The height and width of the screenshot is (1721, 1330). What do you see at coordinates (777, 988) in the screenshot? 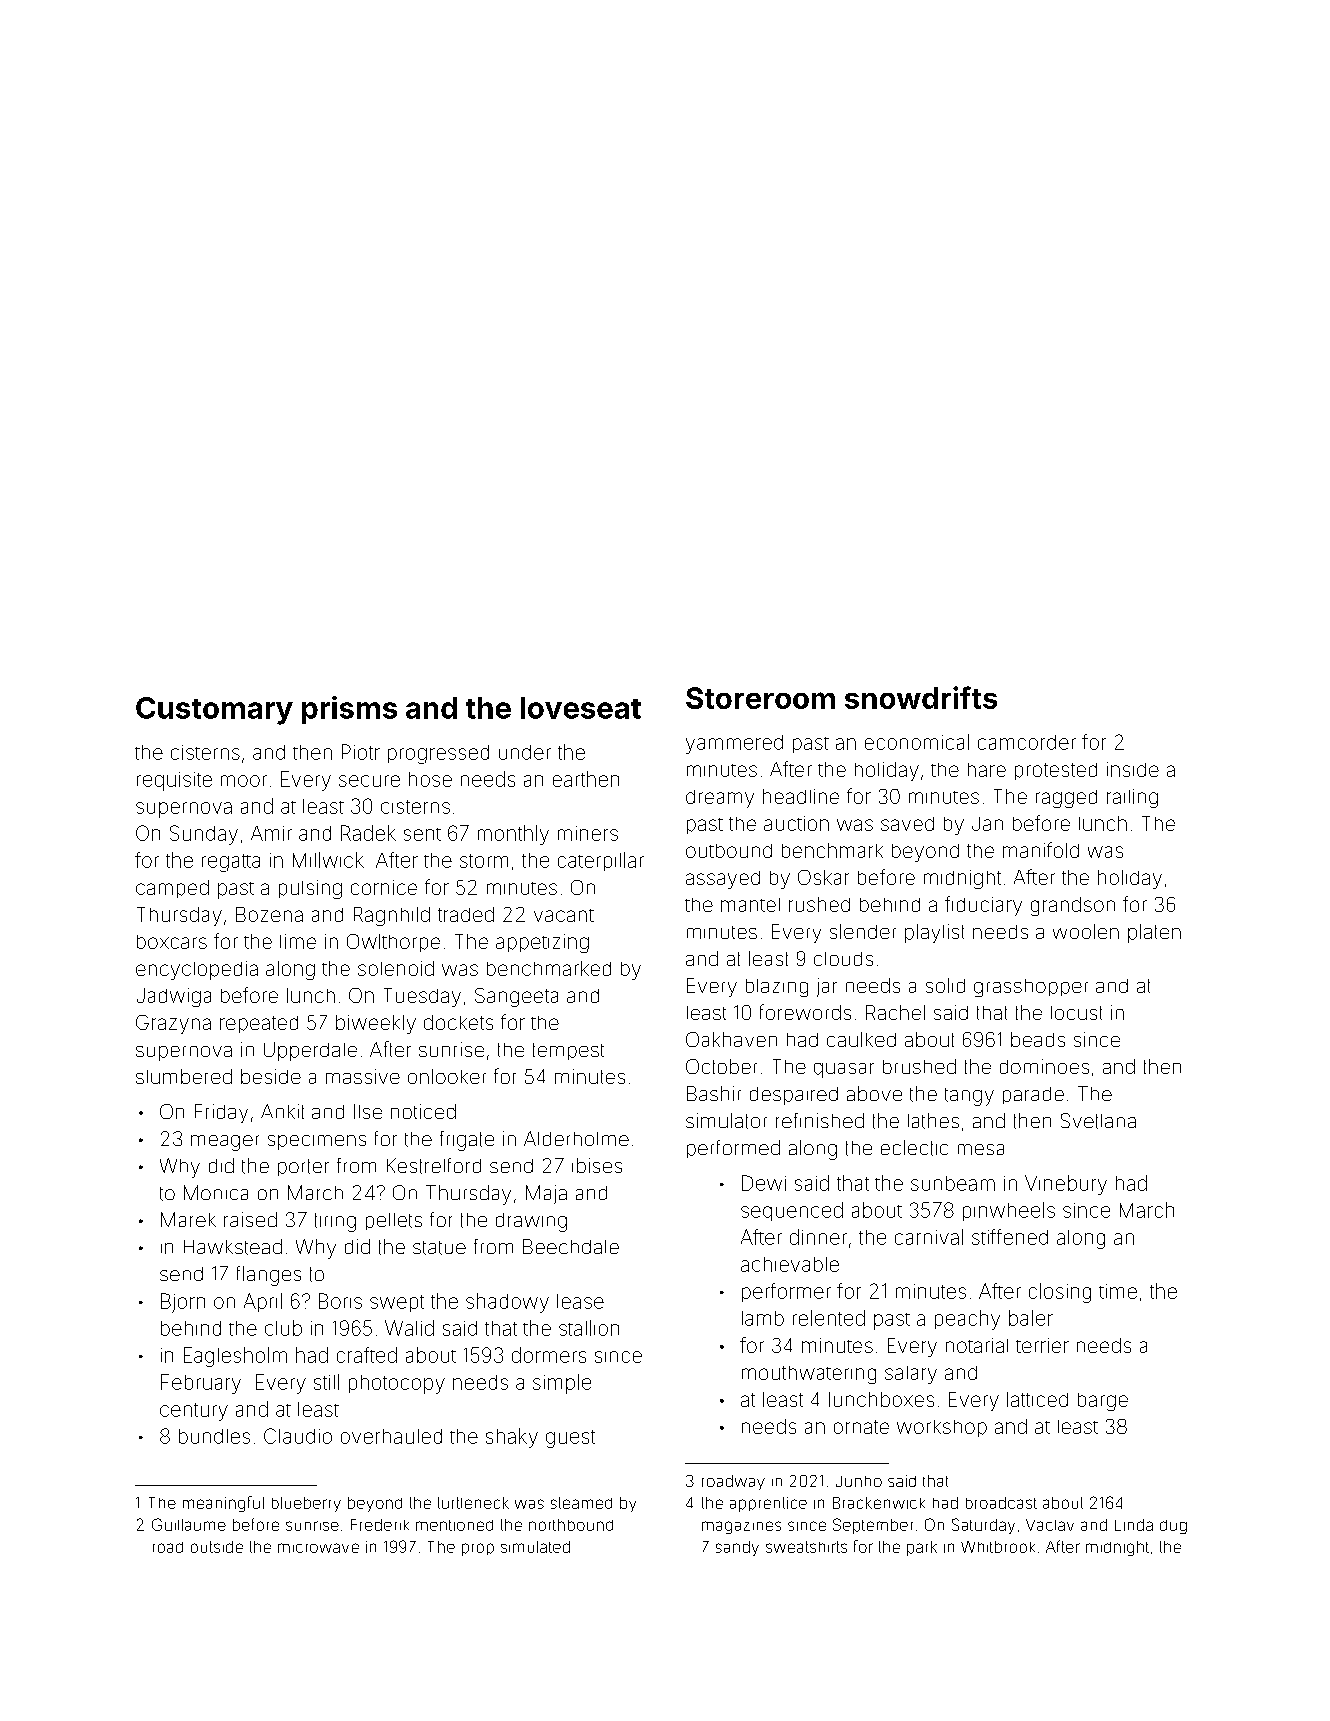
I see `blazing` at bounding box center [777, 988].
